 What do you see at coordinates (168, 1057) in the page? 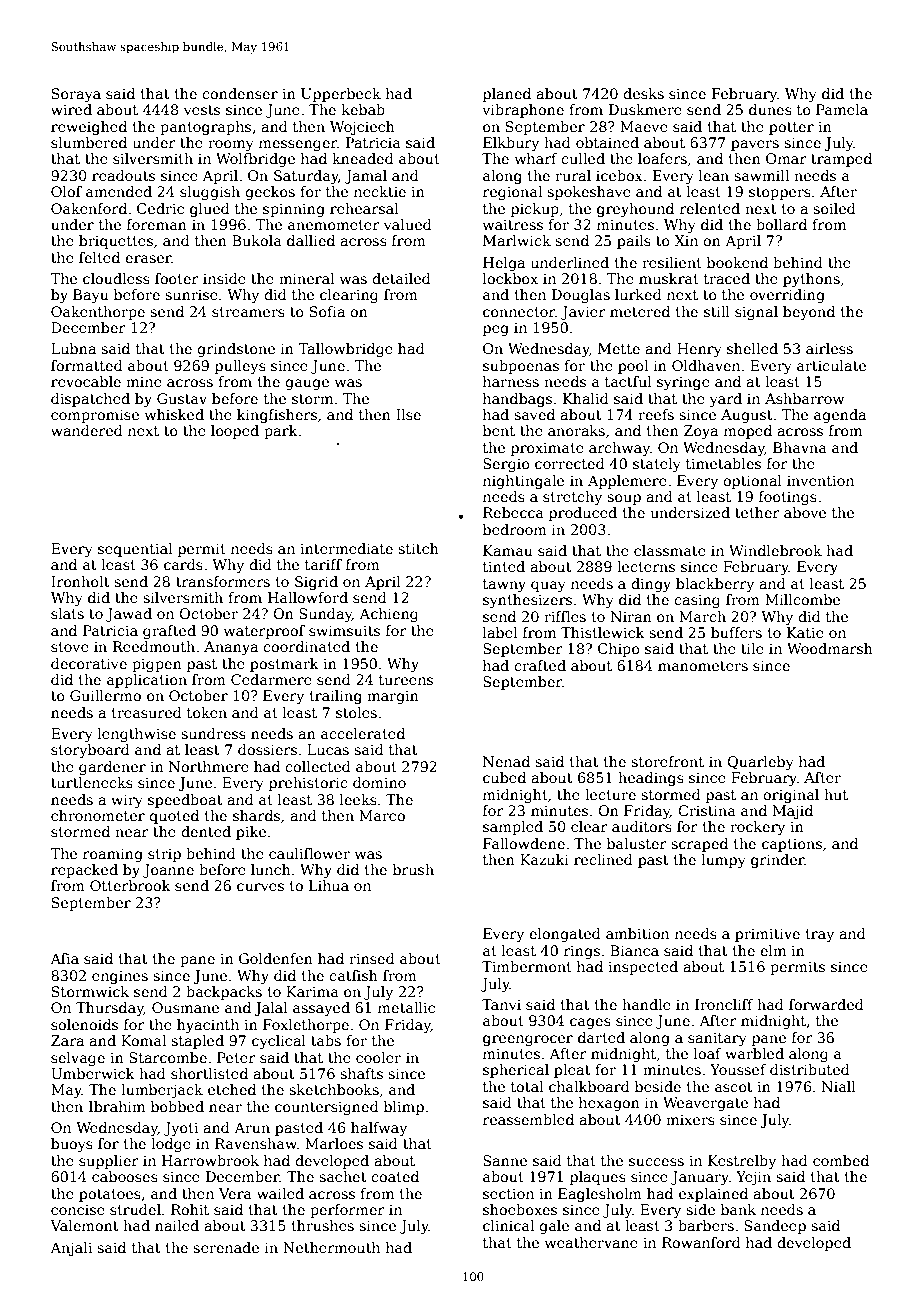
I see `Starcombe` at bounding box center [168, 1057].
